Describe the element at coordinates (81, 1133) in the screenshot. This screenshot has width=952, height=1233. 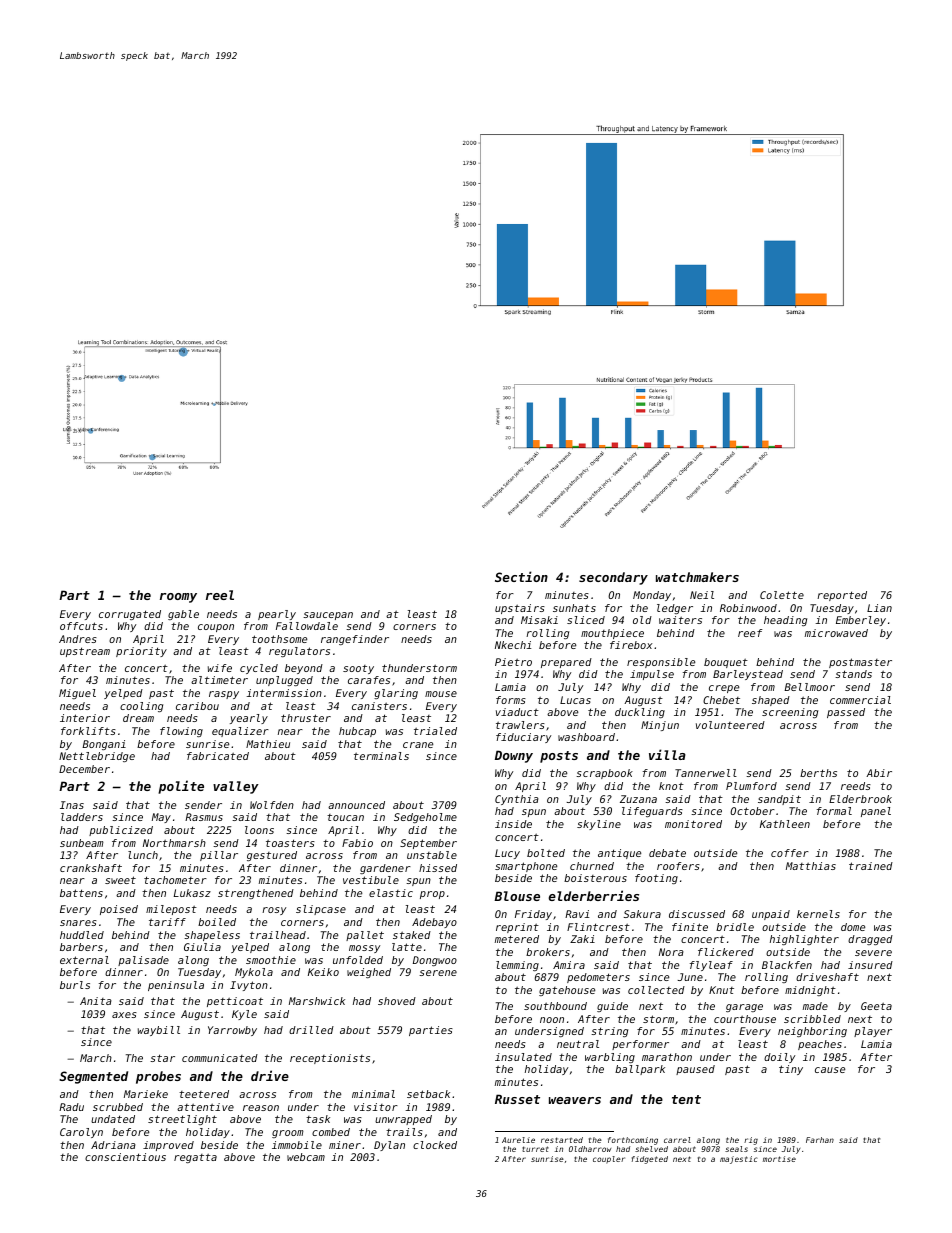
I see `Carolyn` at that location.
